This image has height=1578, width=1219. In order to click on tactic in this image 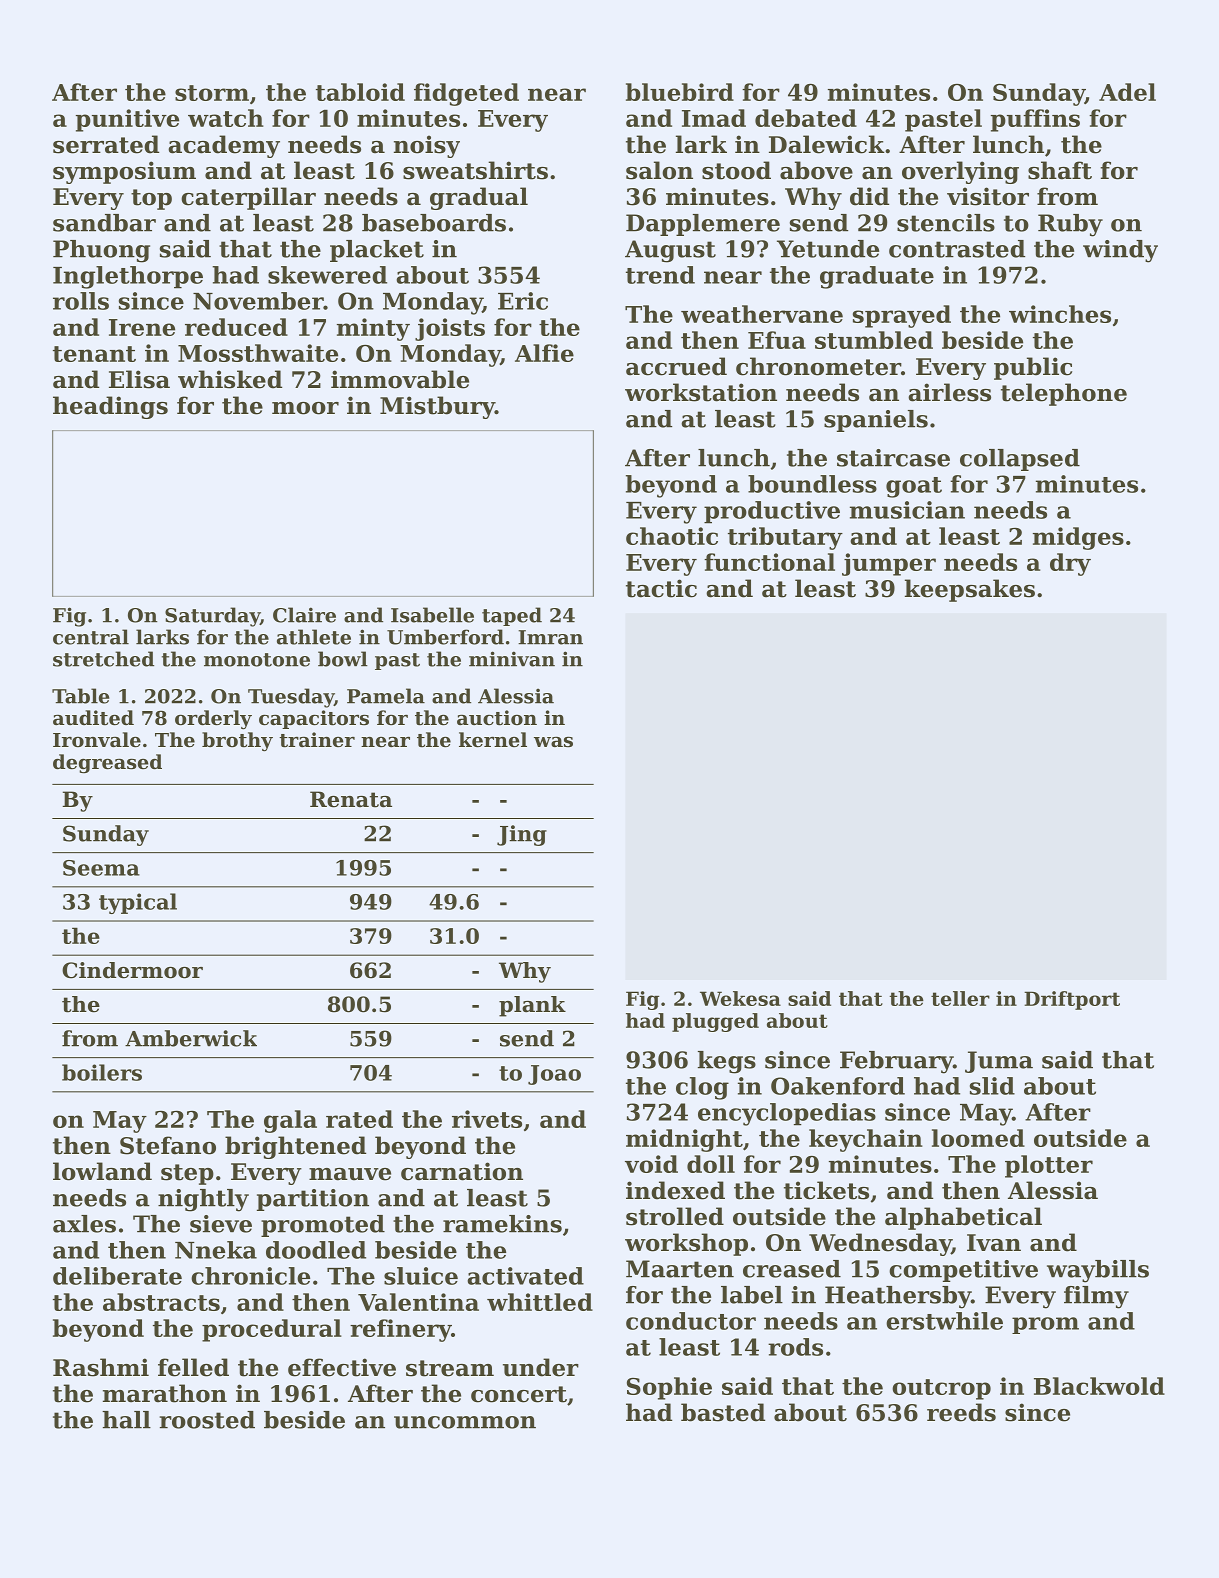, I will do `click(661, 588)`.
